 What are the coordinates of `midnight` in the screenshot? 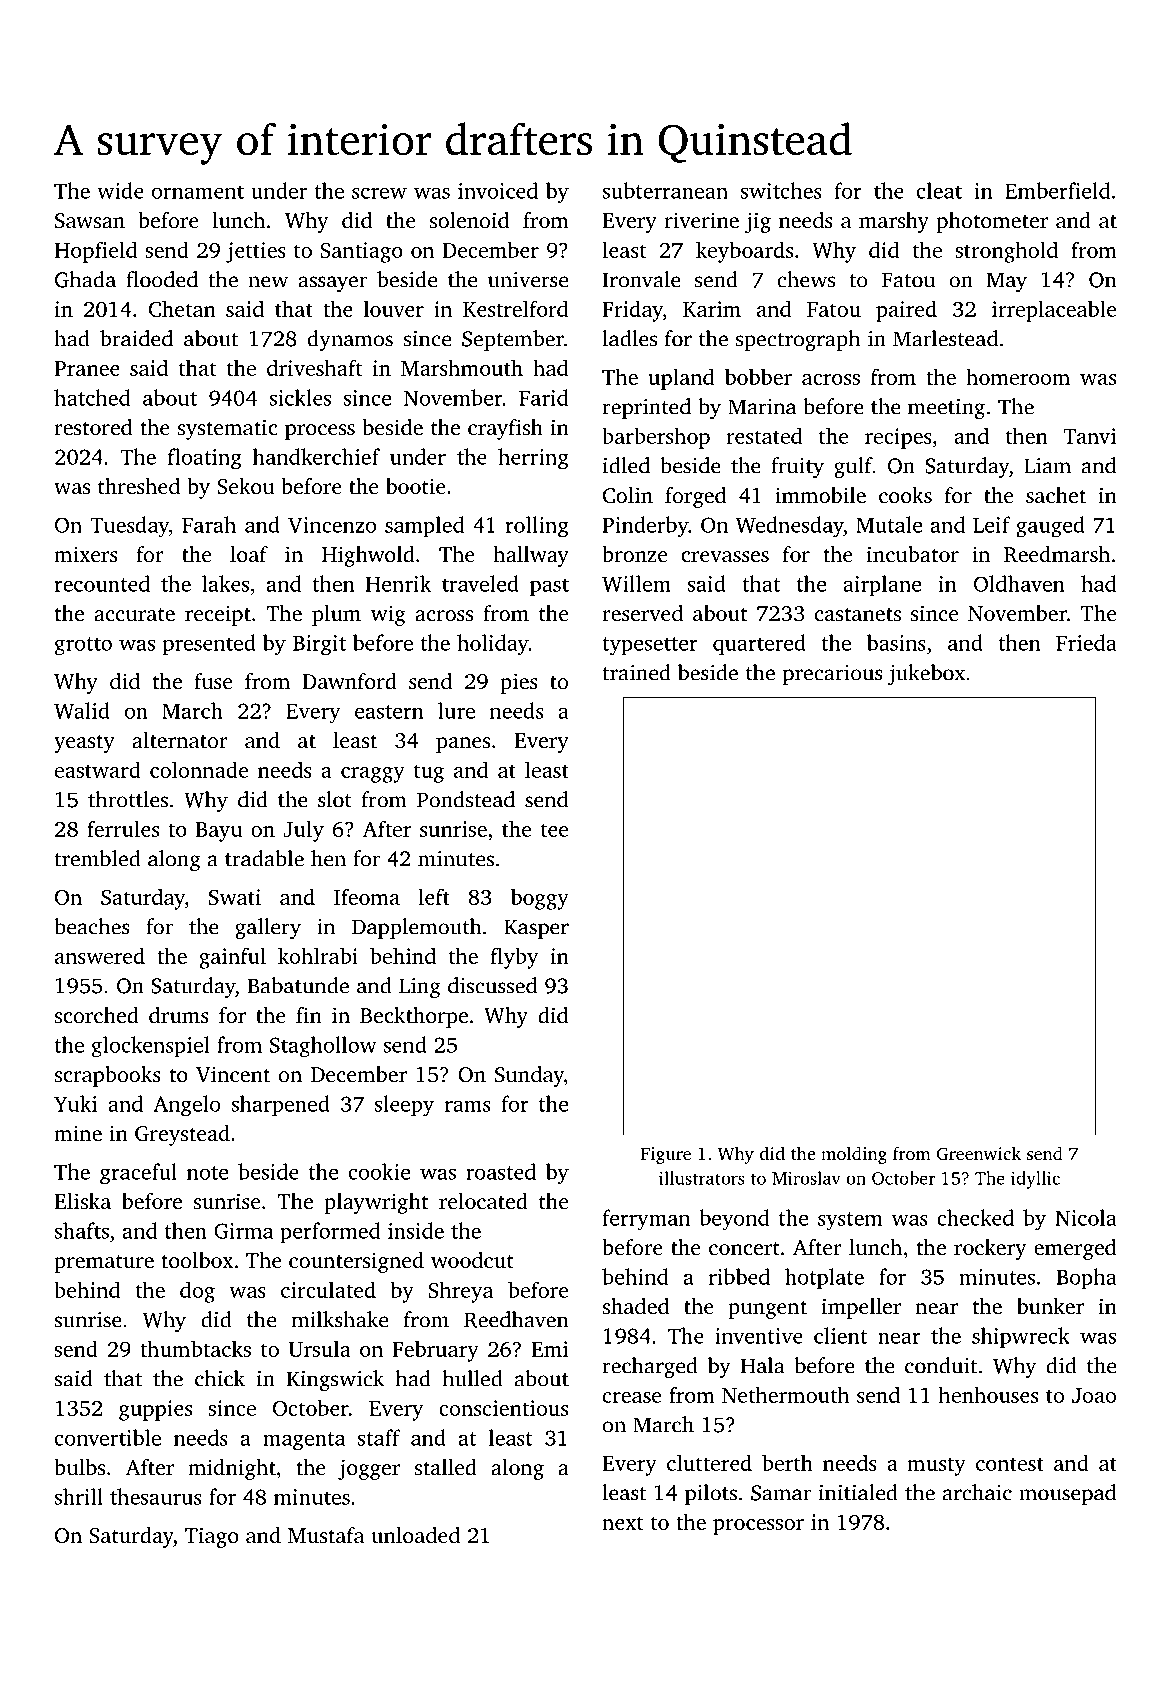 It's located at (232, 1469).
